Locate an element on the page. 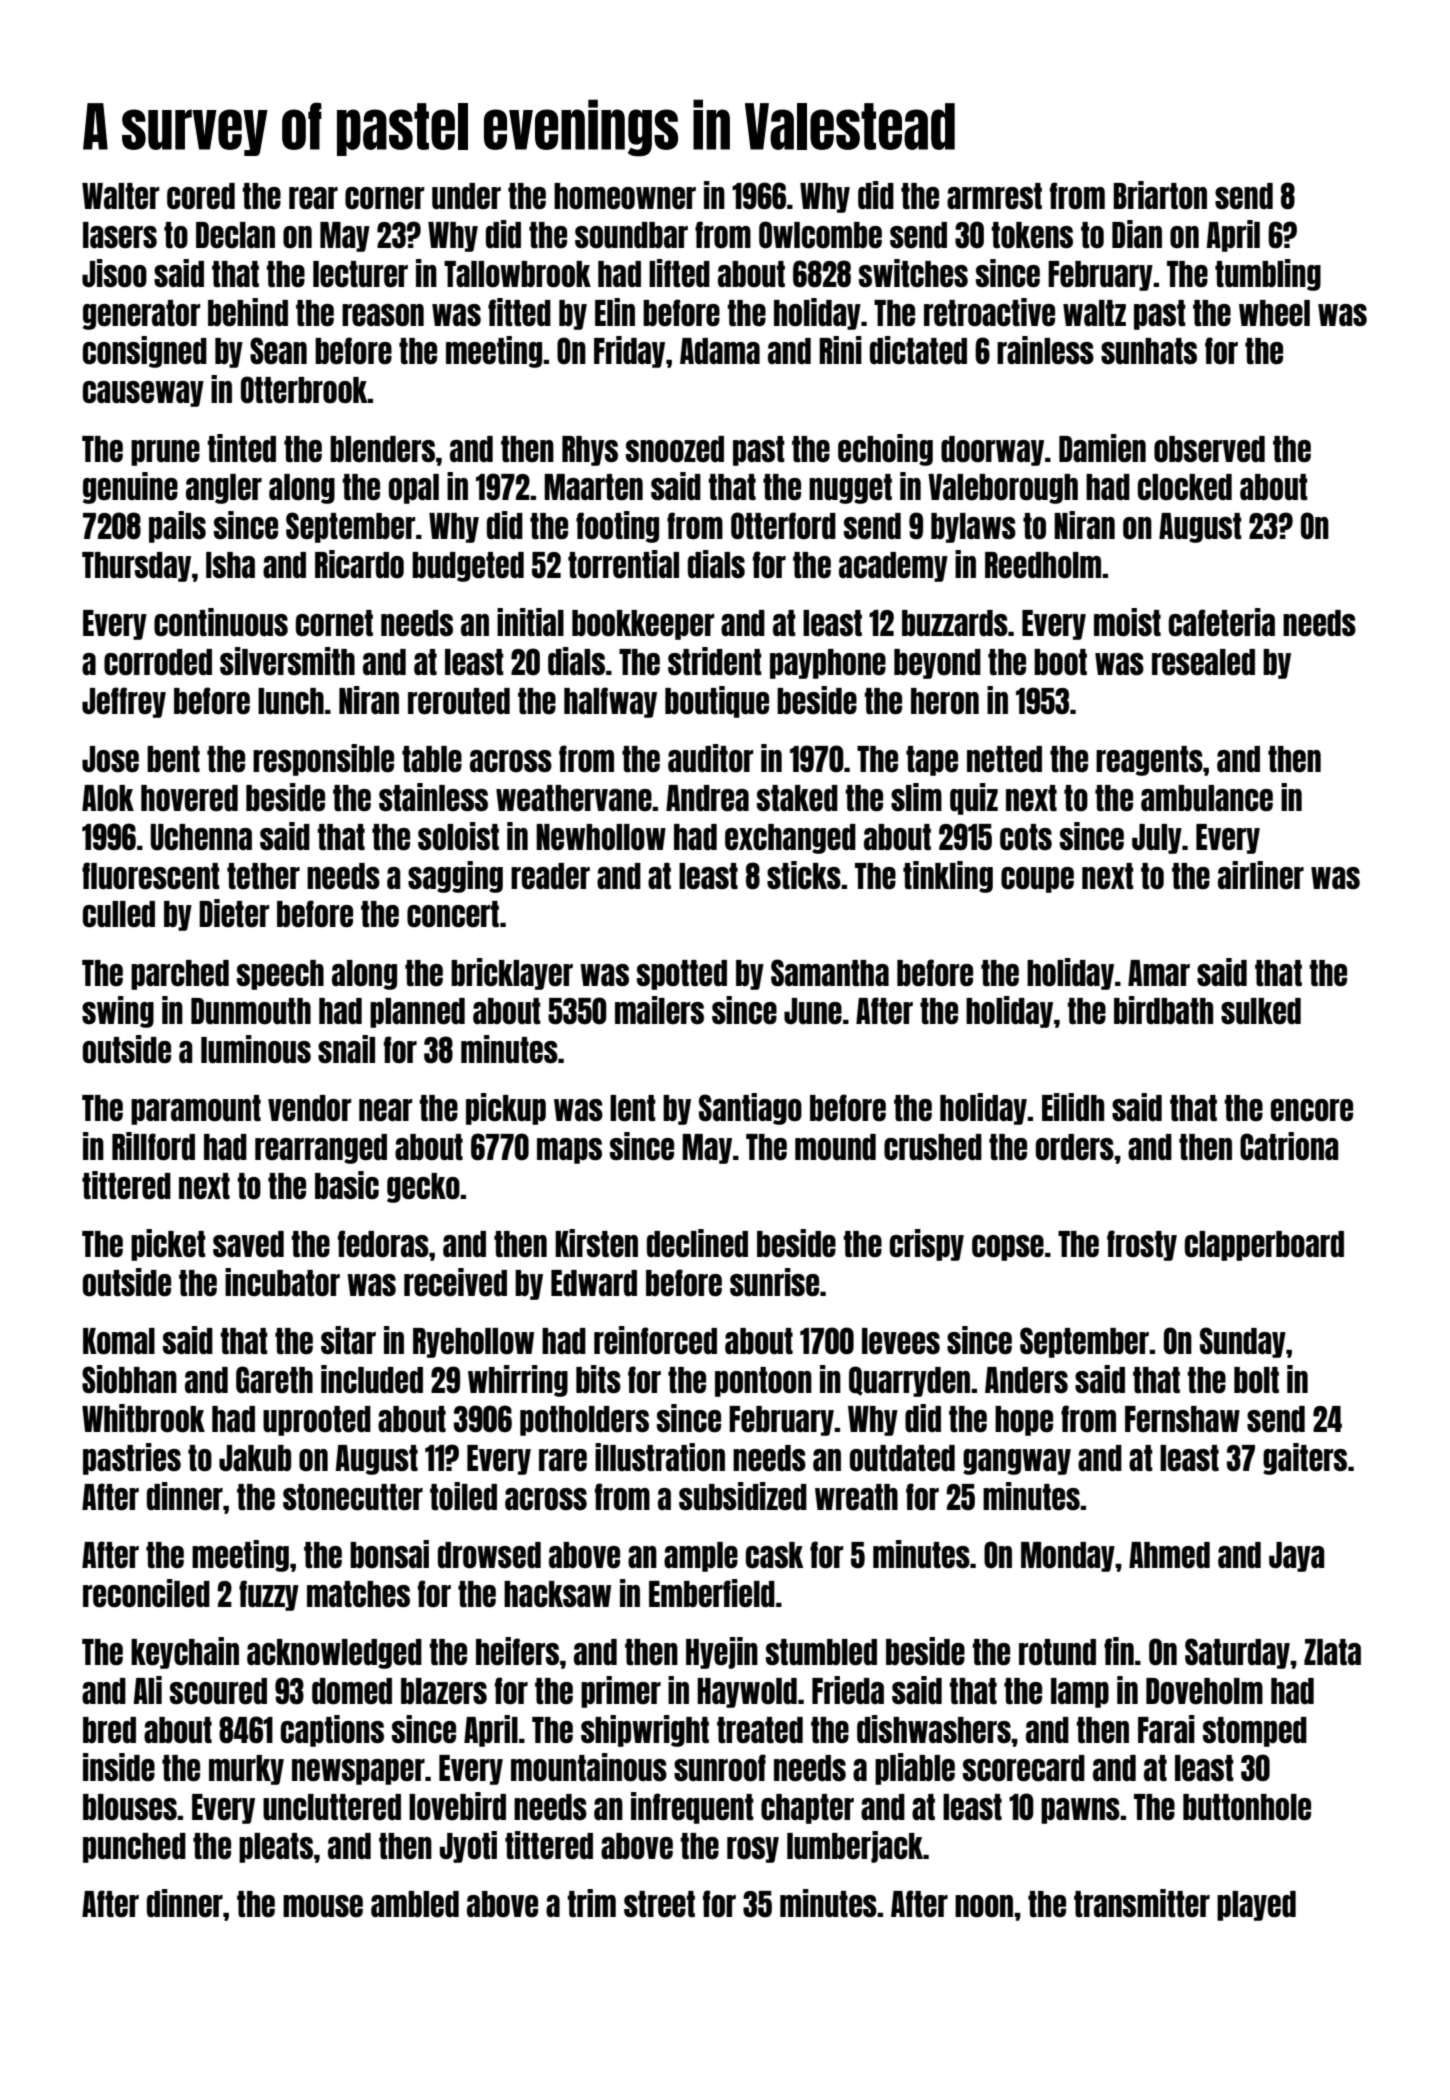 Image resolution: width=1450 pixels, height=2100 pixels. transmitter is located at coordinates (1142, 1903).
